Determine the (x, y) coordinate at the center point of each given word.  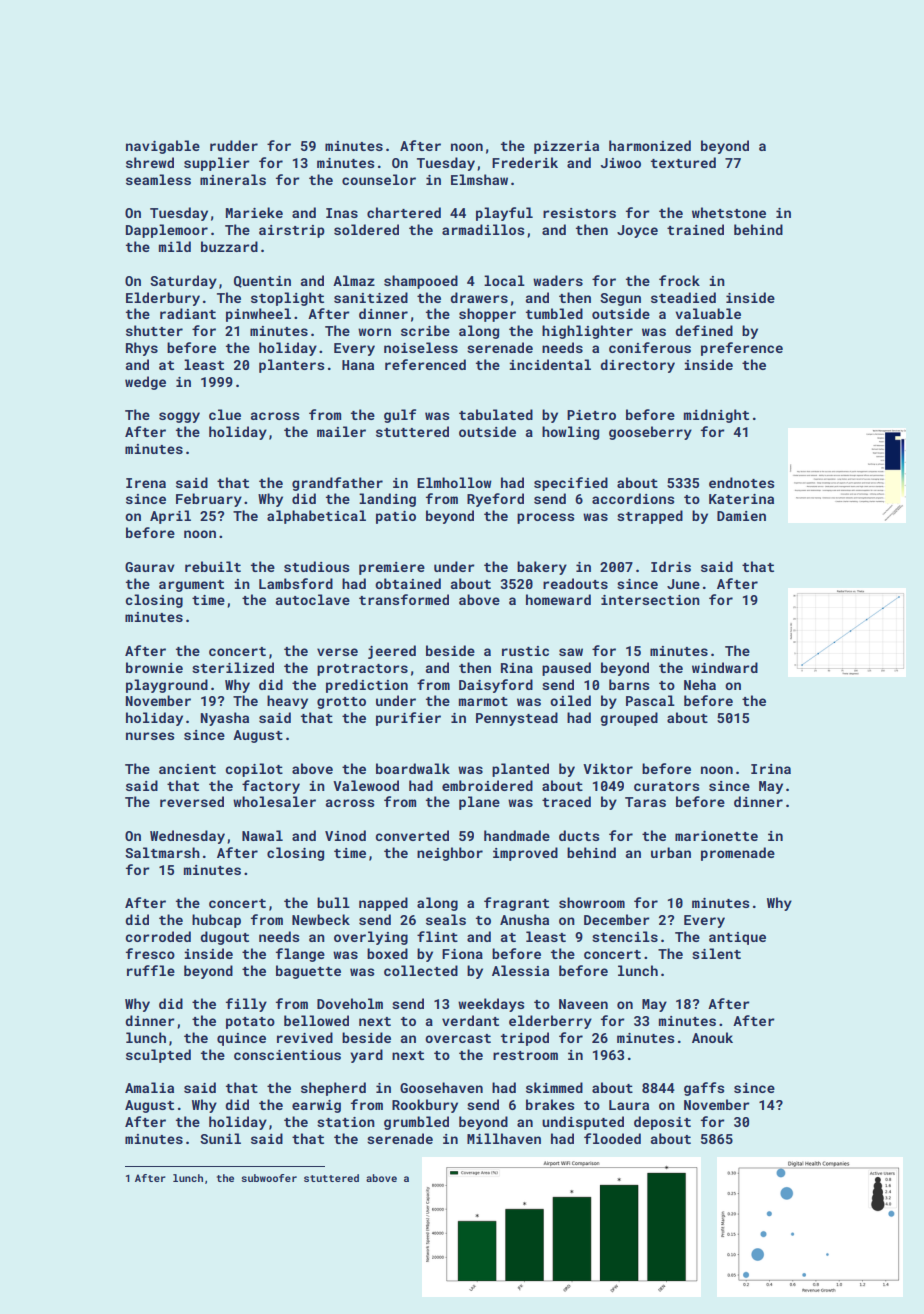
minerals (233, 179)
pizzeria (566, 147)
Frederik (525, 162)
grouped (629, 719)
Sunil (220, 1138)
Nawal (262, 835)
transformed (404, 599)
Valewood (366, 785)
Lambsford (296, 583)
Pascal (650, 700)
